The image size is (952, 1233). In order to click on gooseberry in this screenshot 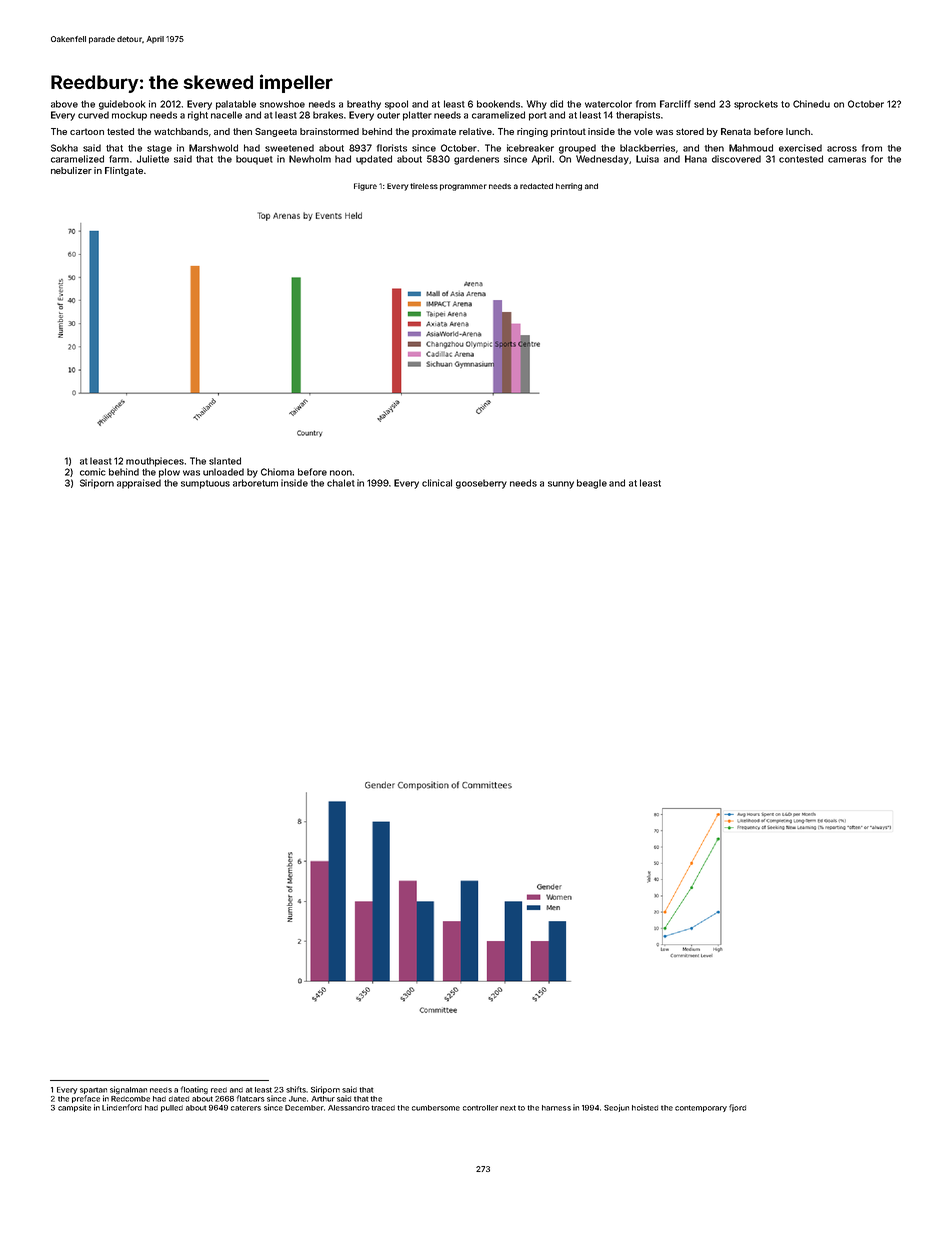, I will do `click(481, 484)`.
